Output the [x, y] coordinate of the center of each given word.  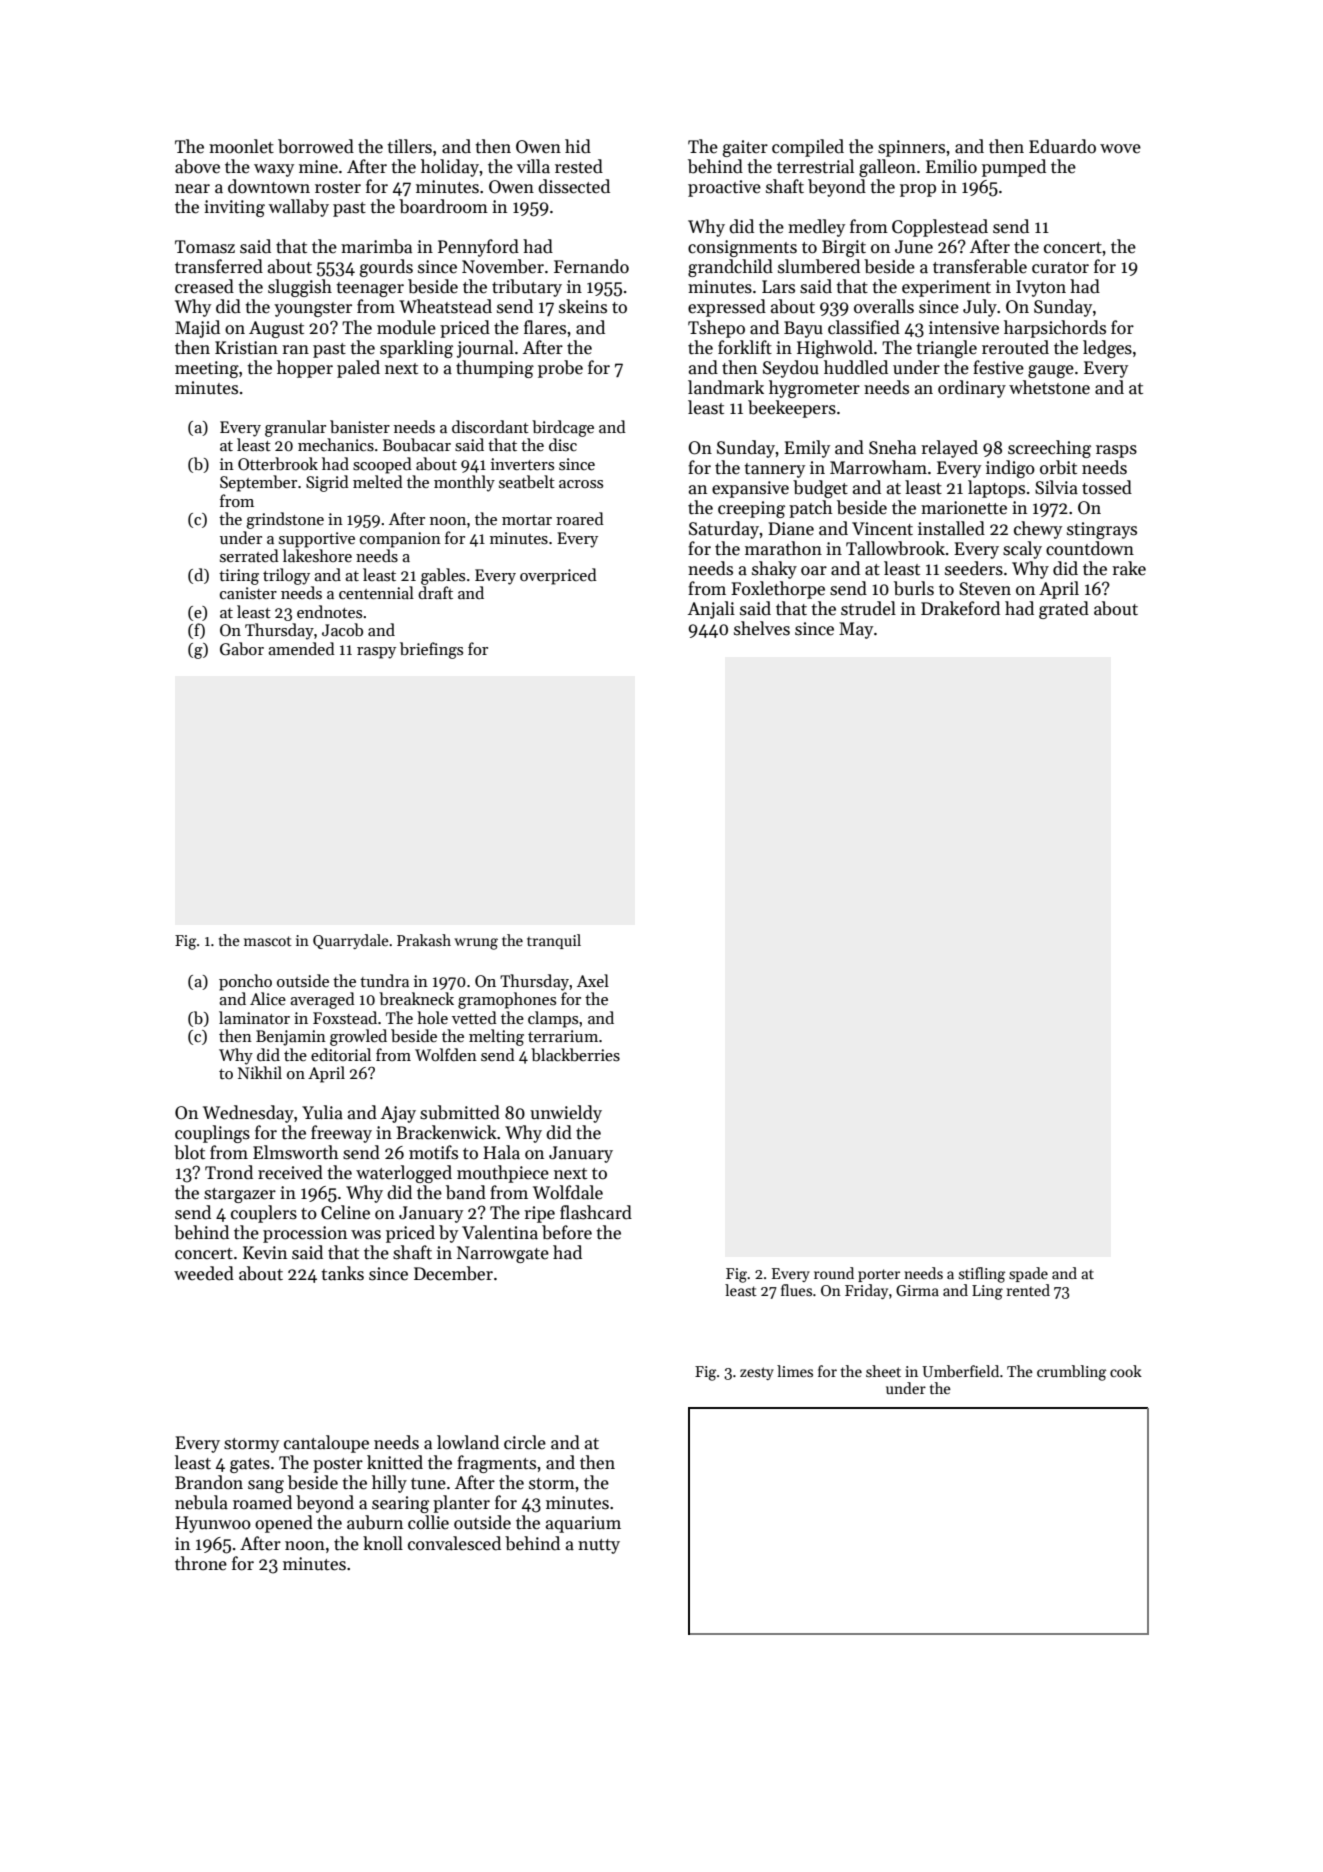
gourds [386, 268]
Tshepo [716, 329]
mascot [268, 941]
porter [879, 1275]
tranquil [554, 941]
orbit [1058, 467]
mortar [527, 520]
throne [201, 1563]
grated [1064, 610]
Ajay [398, 1114]
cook [1126, 1371]
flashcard [596, 1212]
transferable [980, 266]
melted [378, 481]
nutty [599, 1546]
